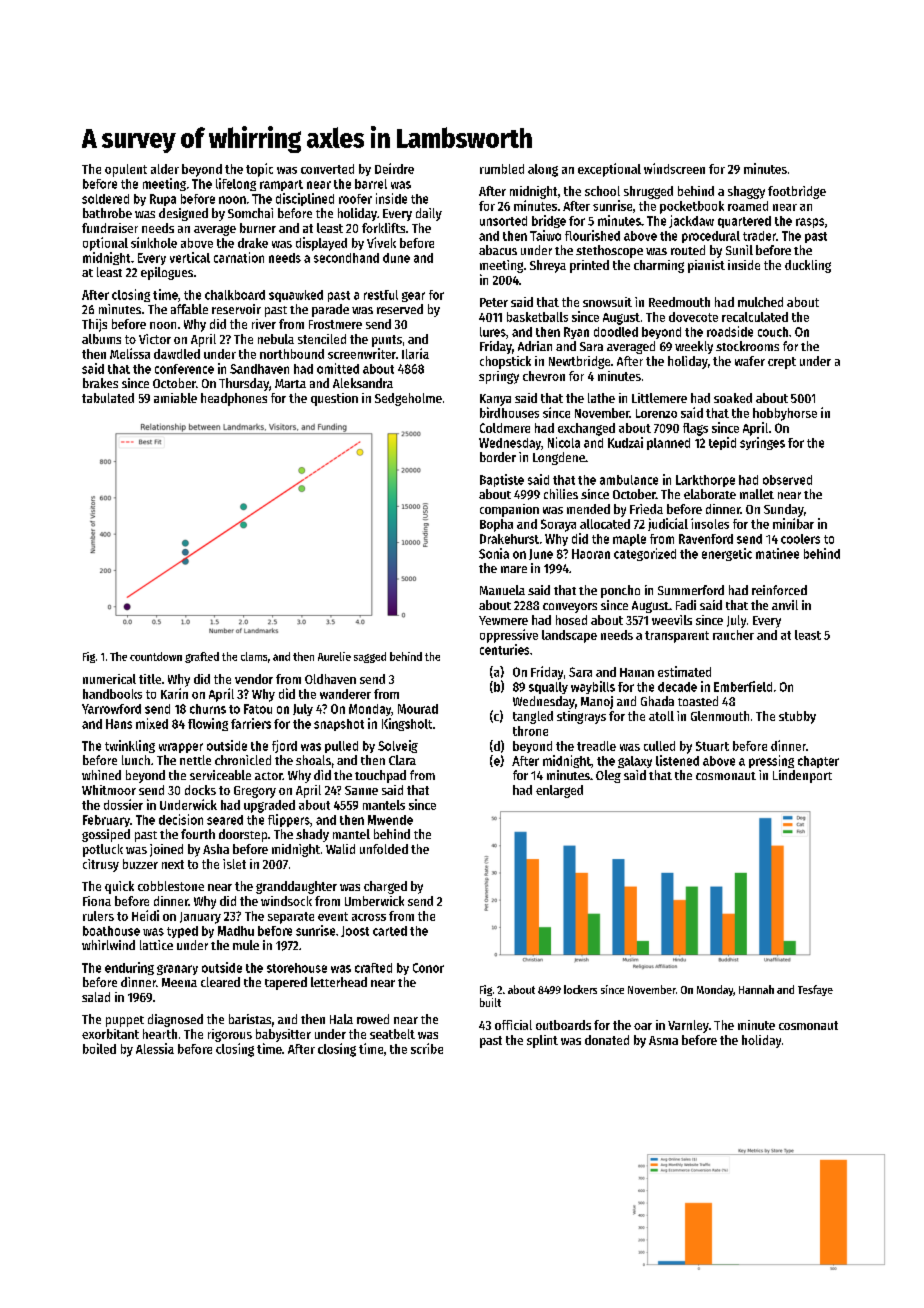  What do you see at coordinates (706, 266) in the page?
I see `pianist` at bounding box center [706, 266].
